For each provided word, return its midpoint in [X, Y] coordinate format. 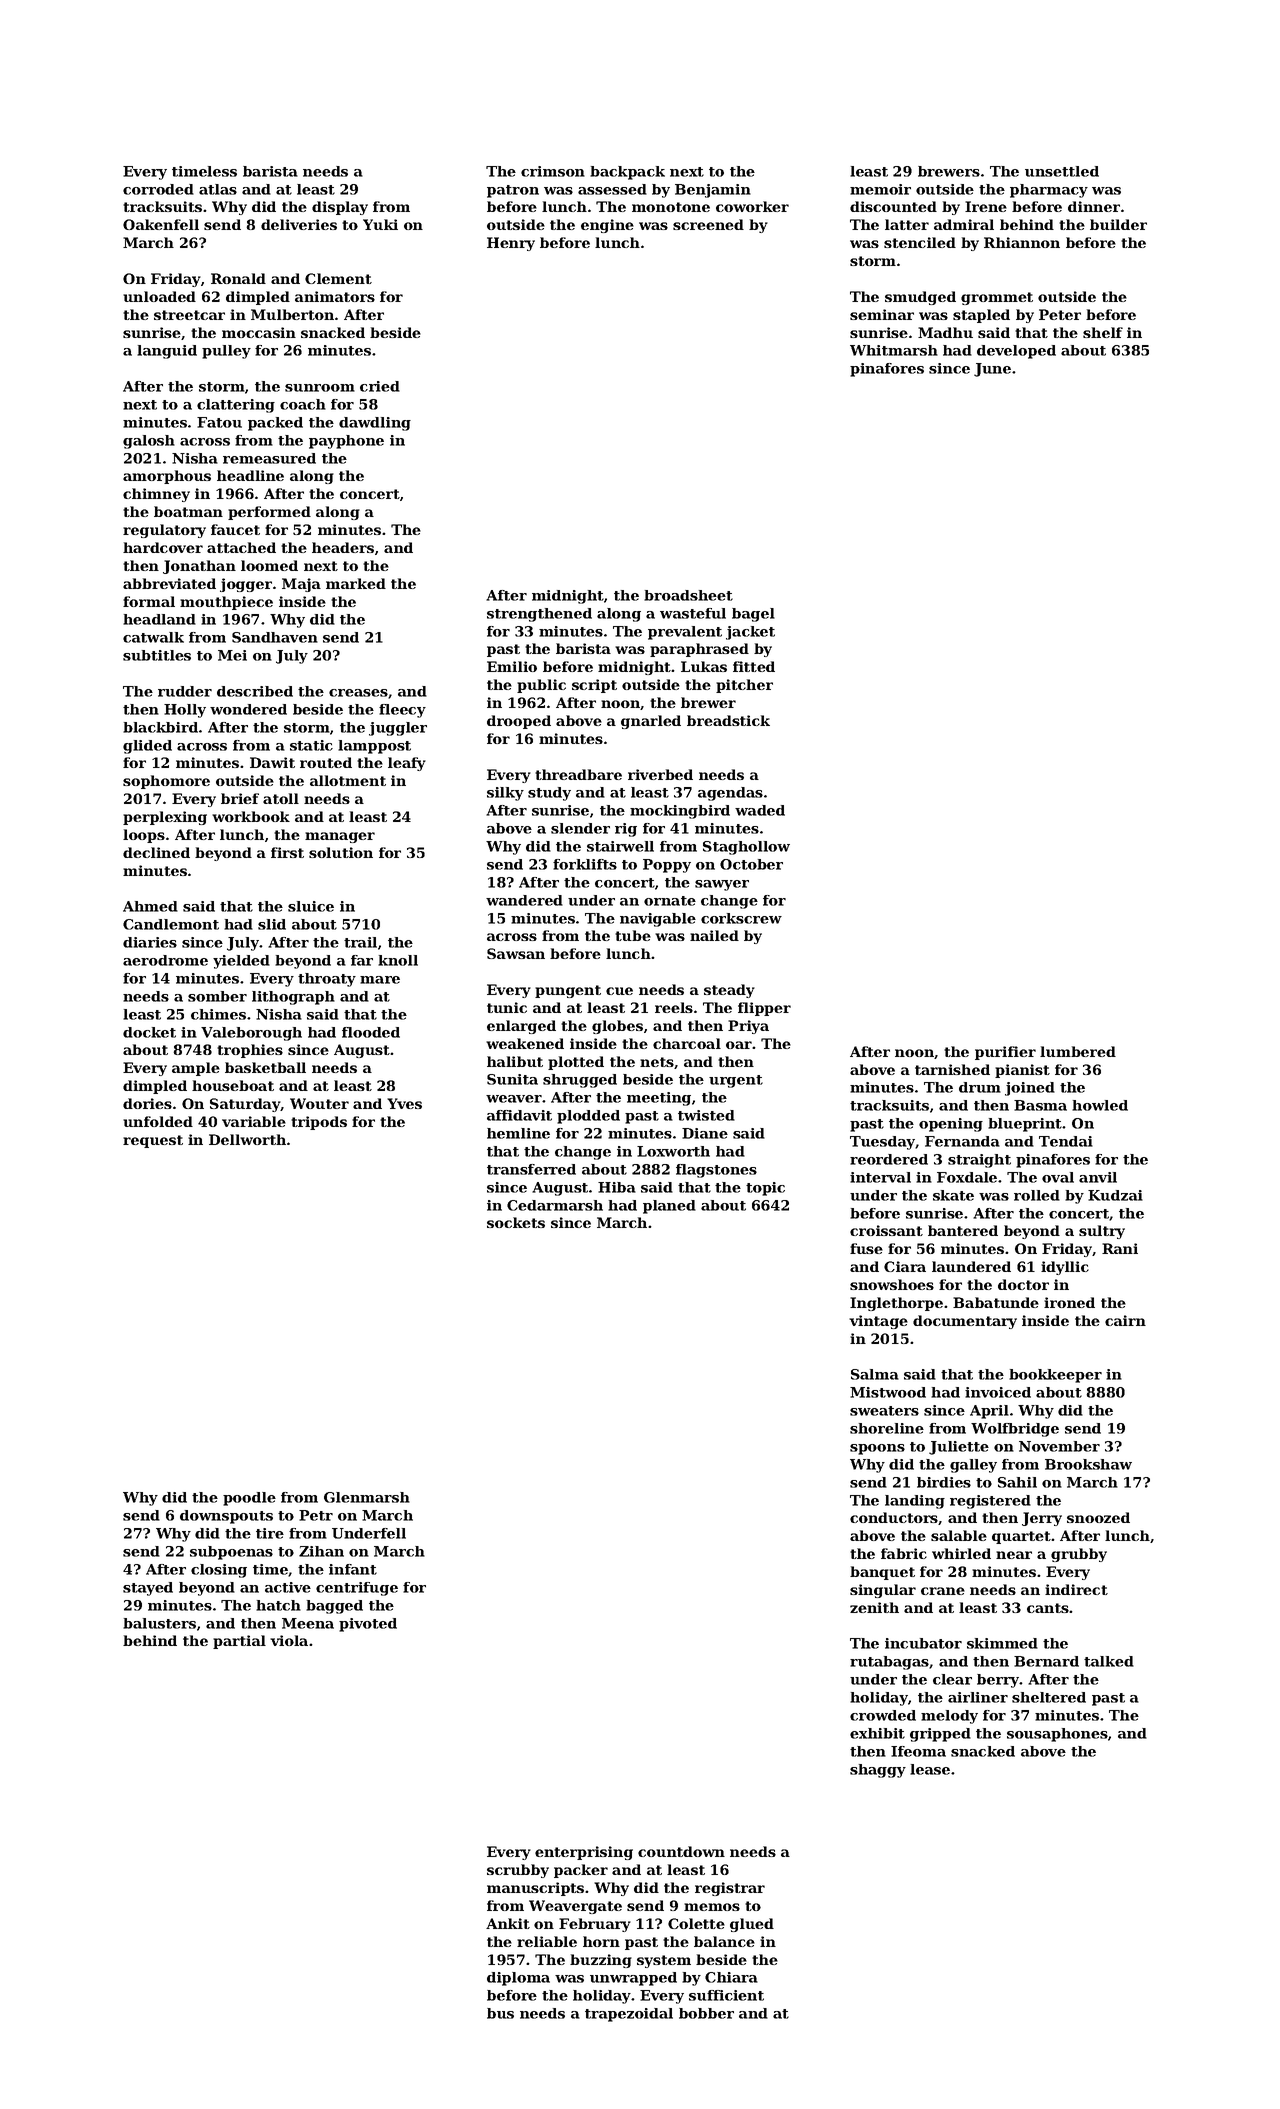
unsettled [1062, 171]
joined [1030, 1089]
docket [149, 1032]
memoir [880, 189]
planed [669, 1207]
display [340, 208]
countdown [681, 1851]
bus [500, 2013]
